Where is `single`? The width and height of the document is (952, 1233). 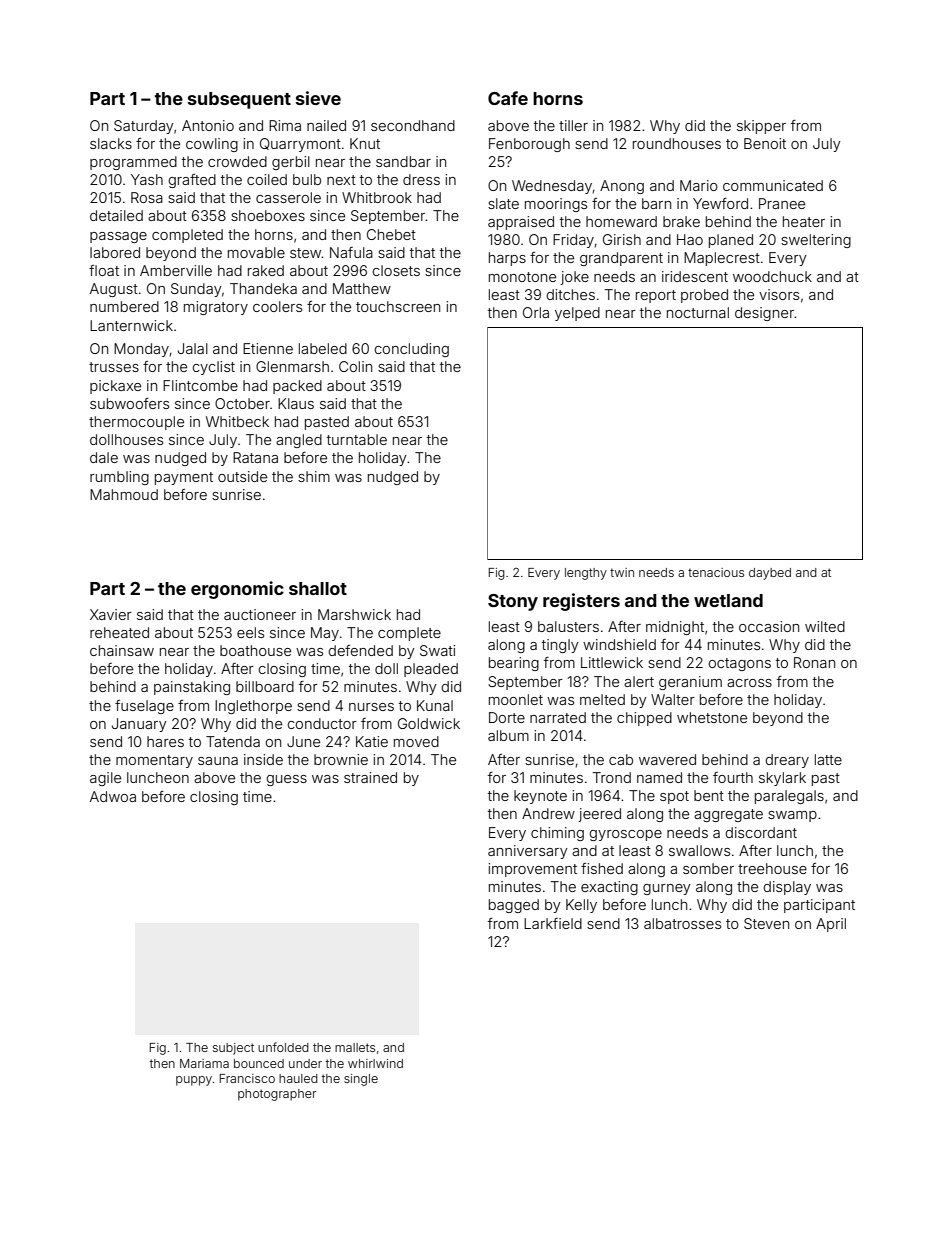 single is located at coordinates (361, 1080).
